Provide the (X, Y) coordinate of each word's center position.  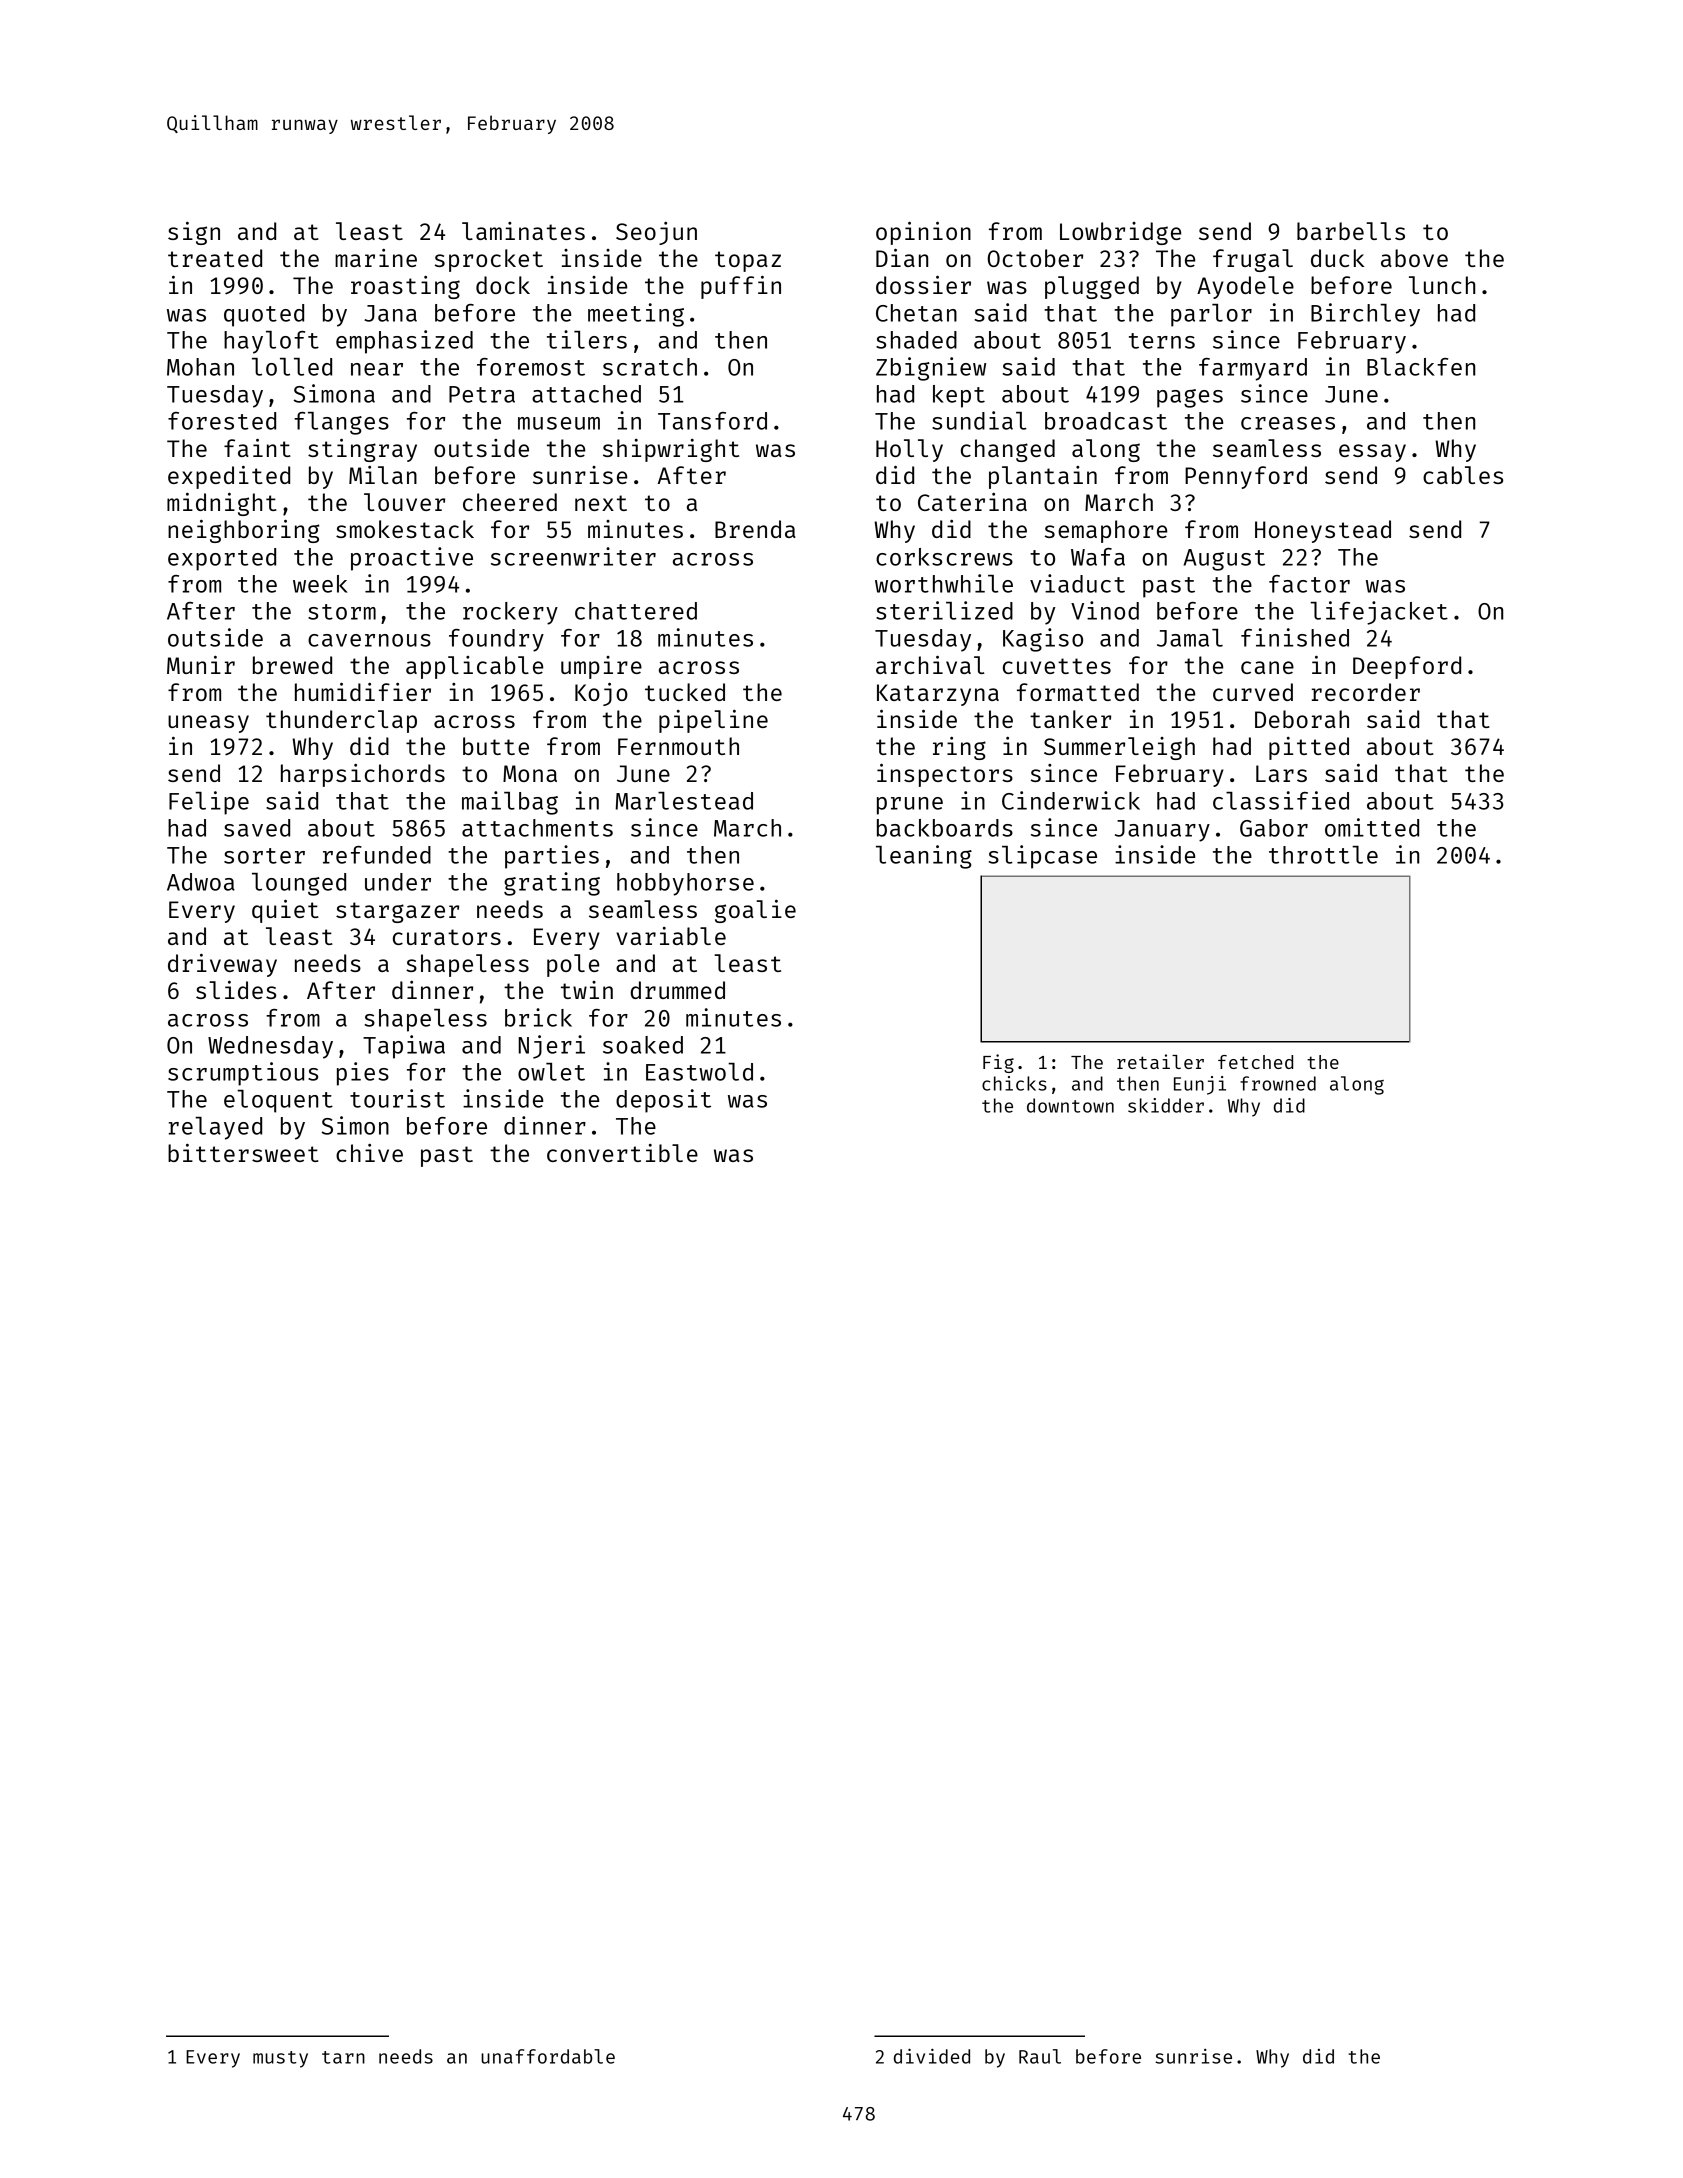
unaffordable (548, 2056)
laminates (523, 231)
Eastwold (699, 1072)
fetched (1255, 1062)
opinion (923, 233)
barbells (1351, 231)
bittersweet (243, 1153)
